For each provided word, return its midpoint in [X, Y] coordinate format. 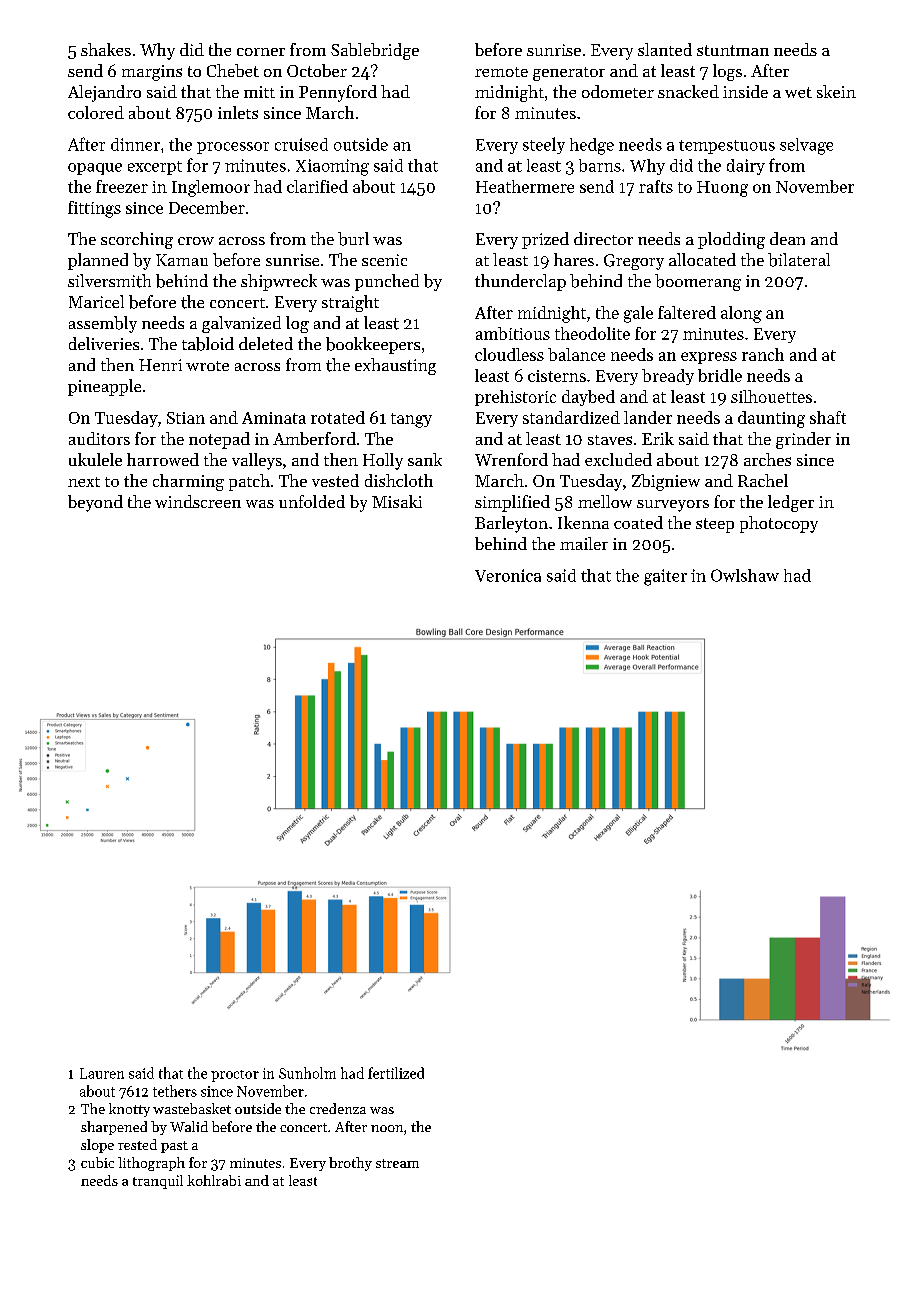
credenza [338, 1108]
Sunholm [307, 1073]
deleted [266, 343]
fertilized [396, 1073]
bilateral [799, 260]
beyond [95, 503]
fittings [94, 209]
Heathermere [525, 186]
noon [387, 1128]
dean [787, 238]
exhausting [395, 366]
